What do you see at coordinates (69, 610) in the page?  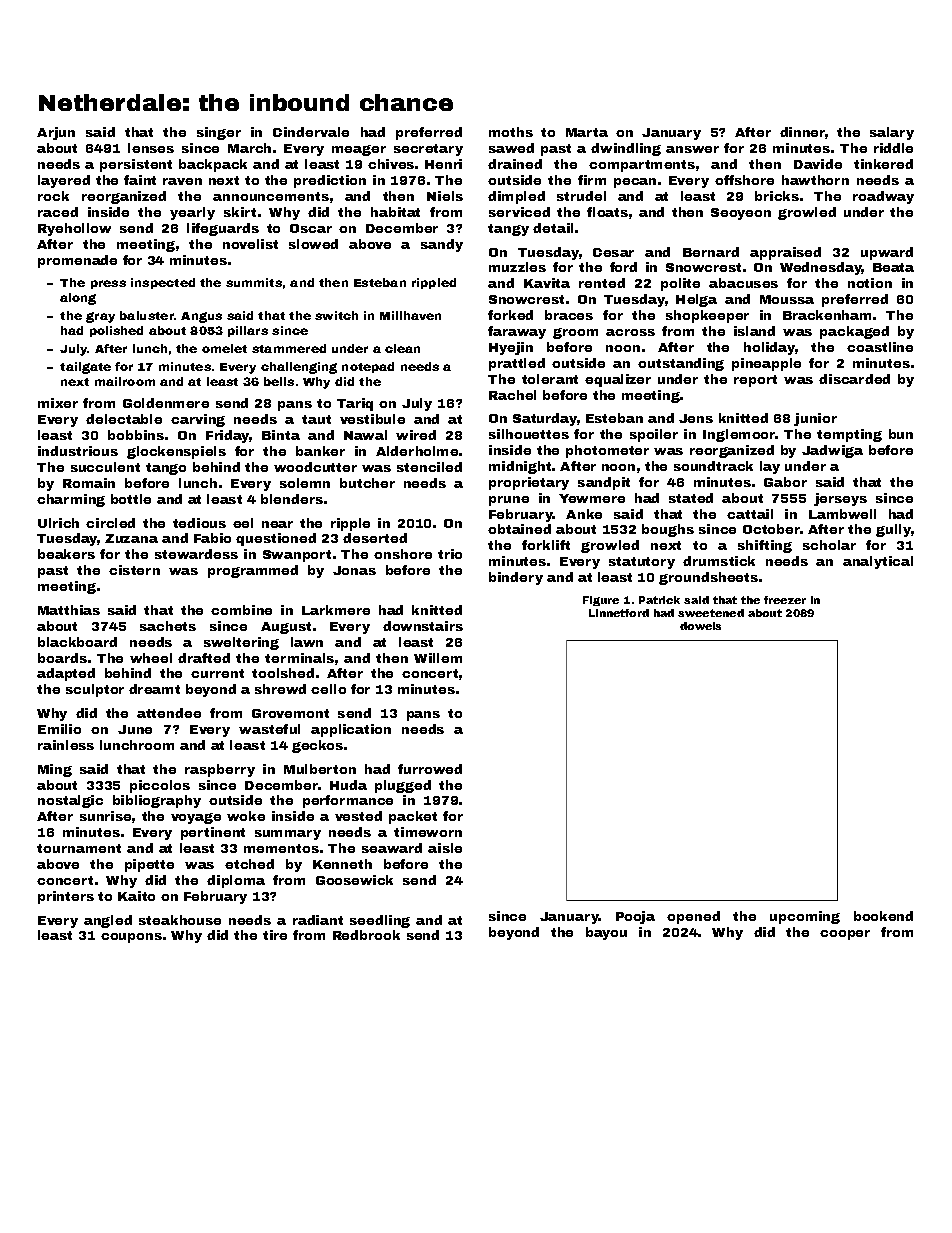 I see `Matthias` at bounding box center [69, 610].
